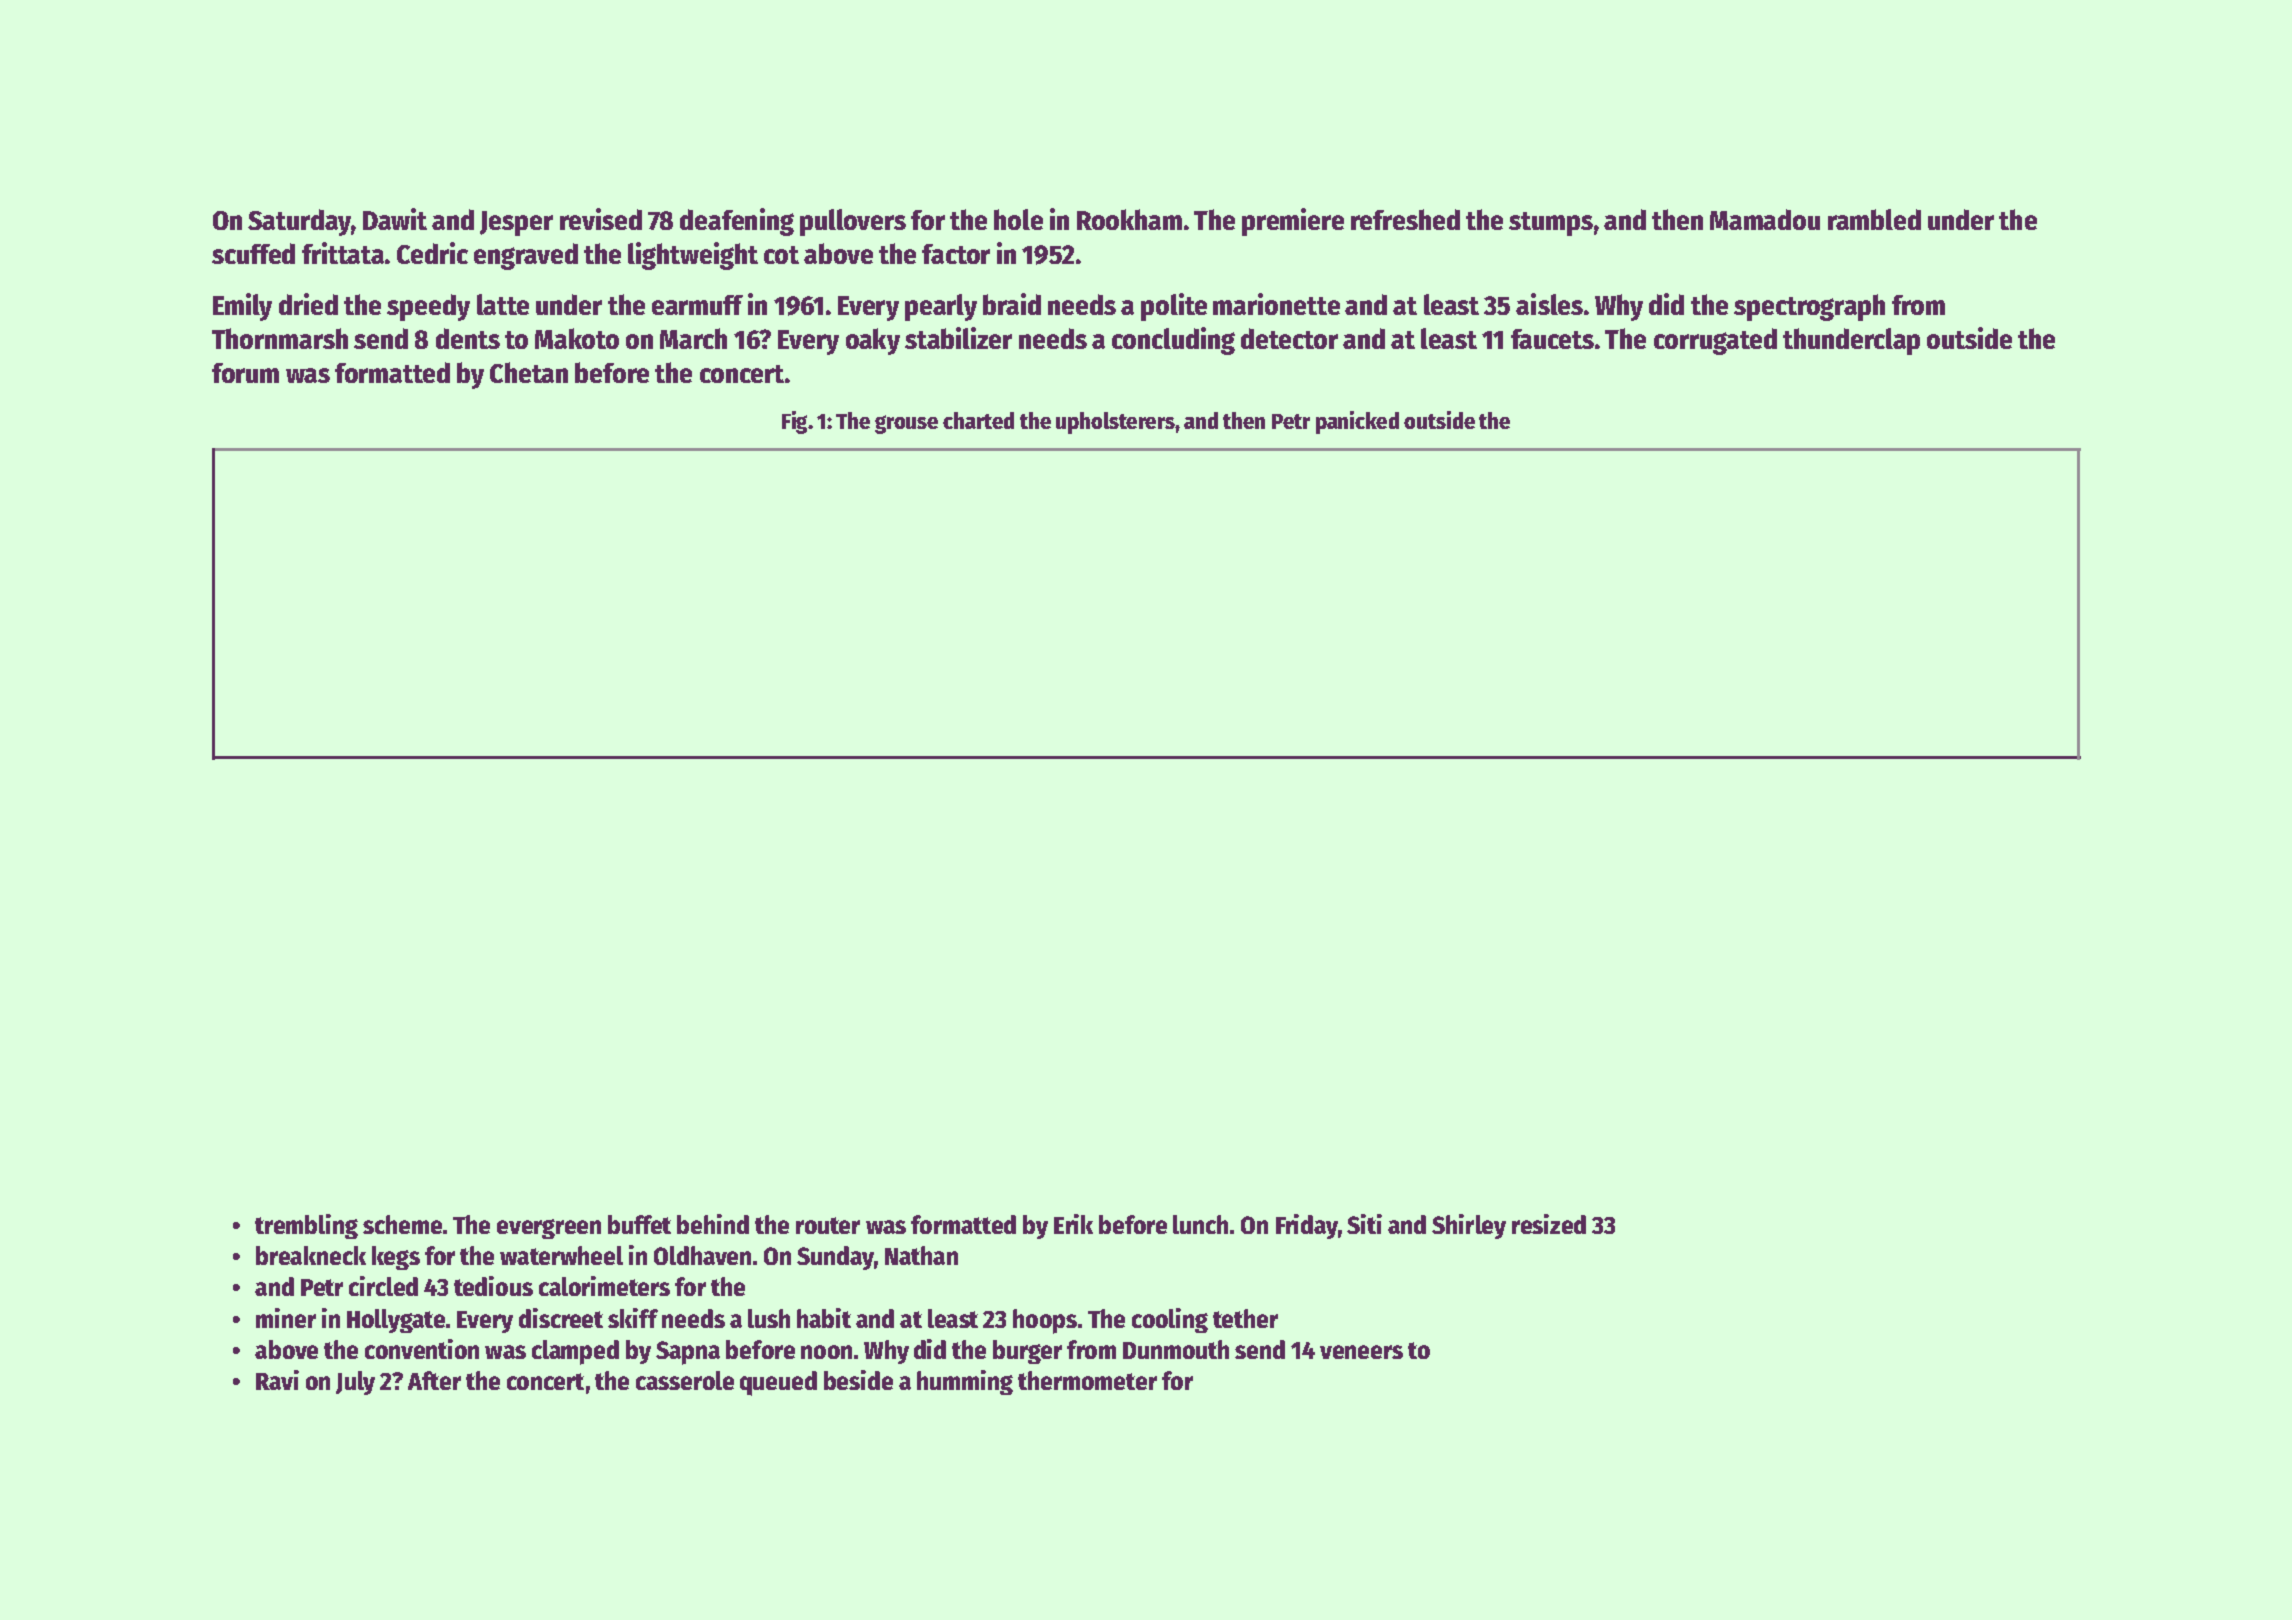  I want to click on Siti, so click(1364, 1224).
